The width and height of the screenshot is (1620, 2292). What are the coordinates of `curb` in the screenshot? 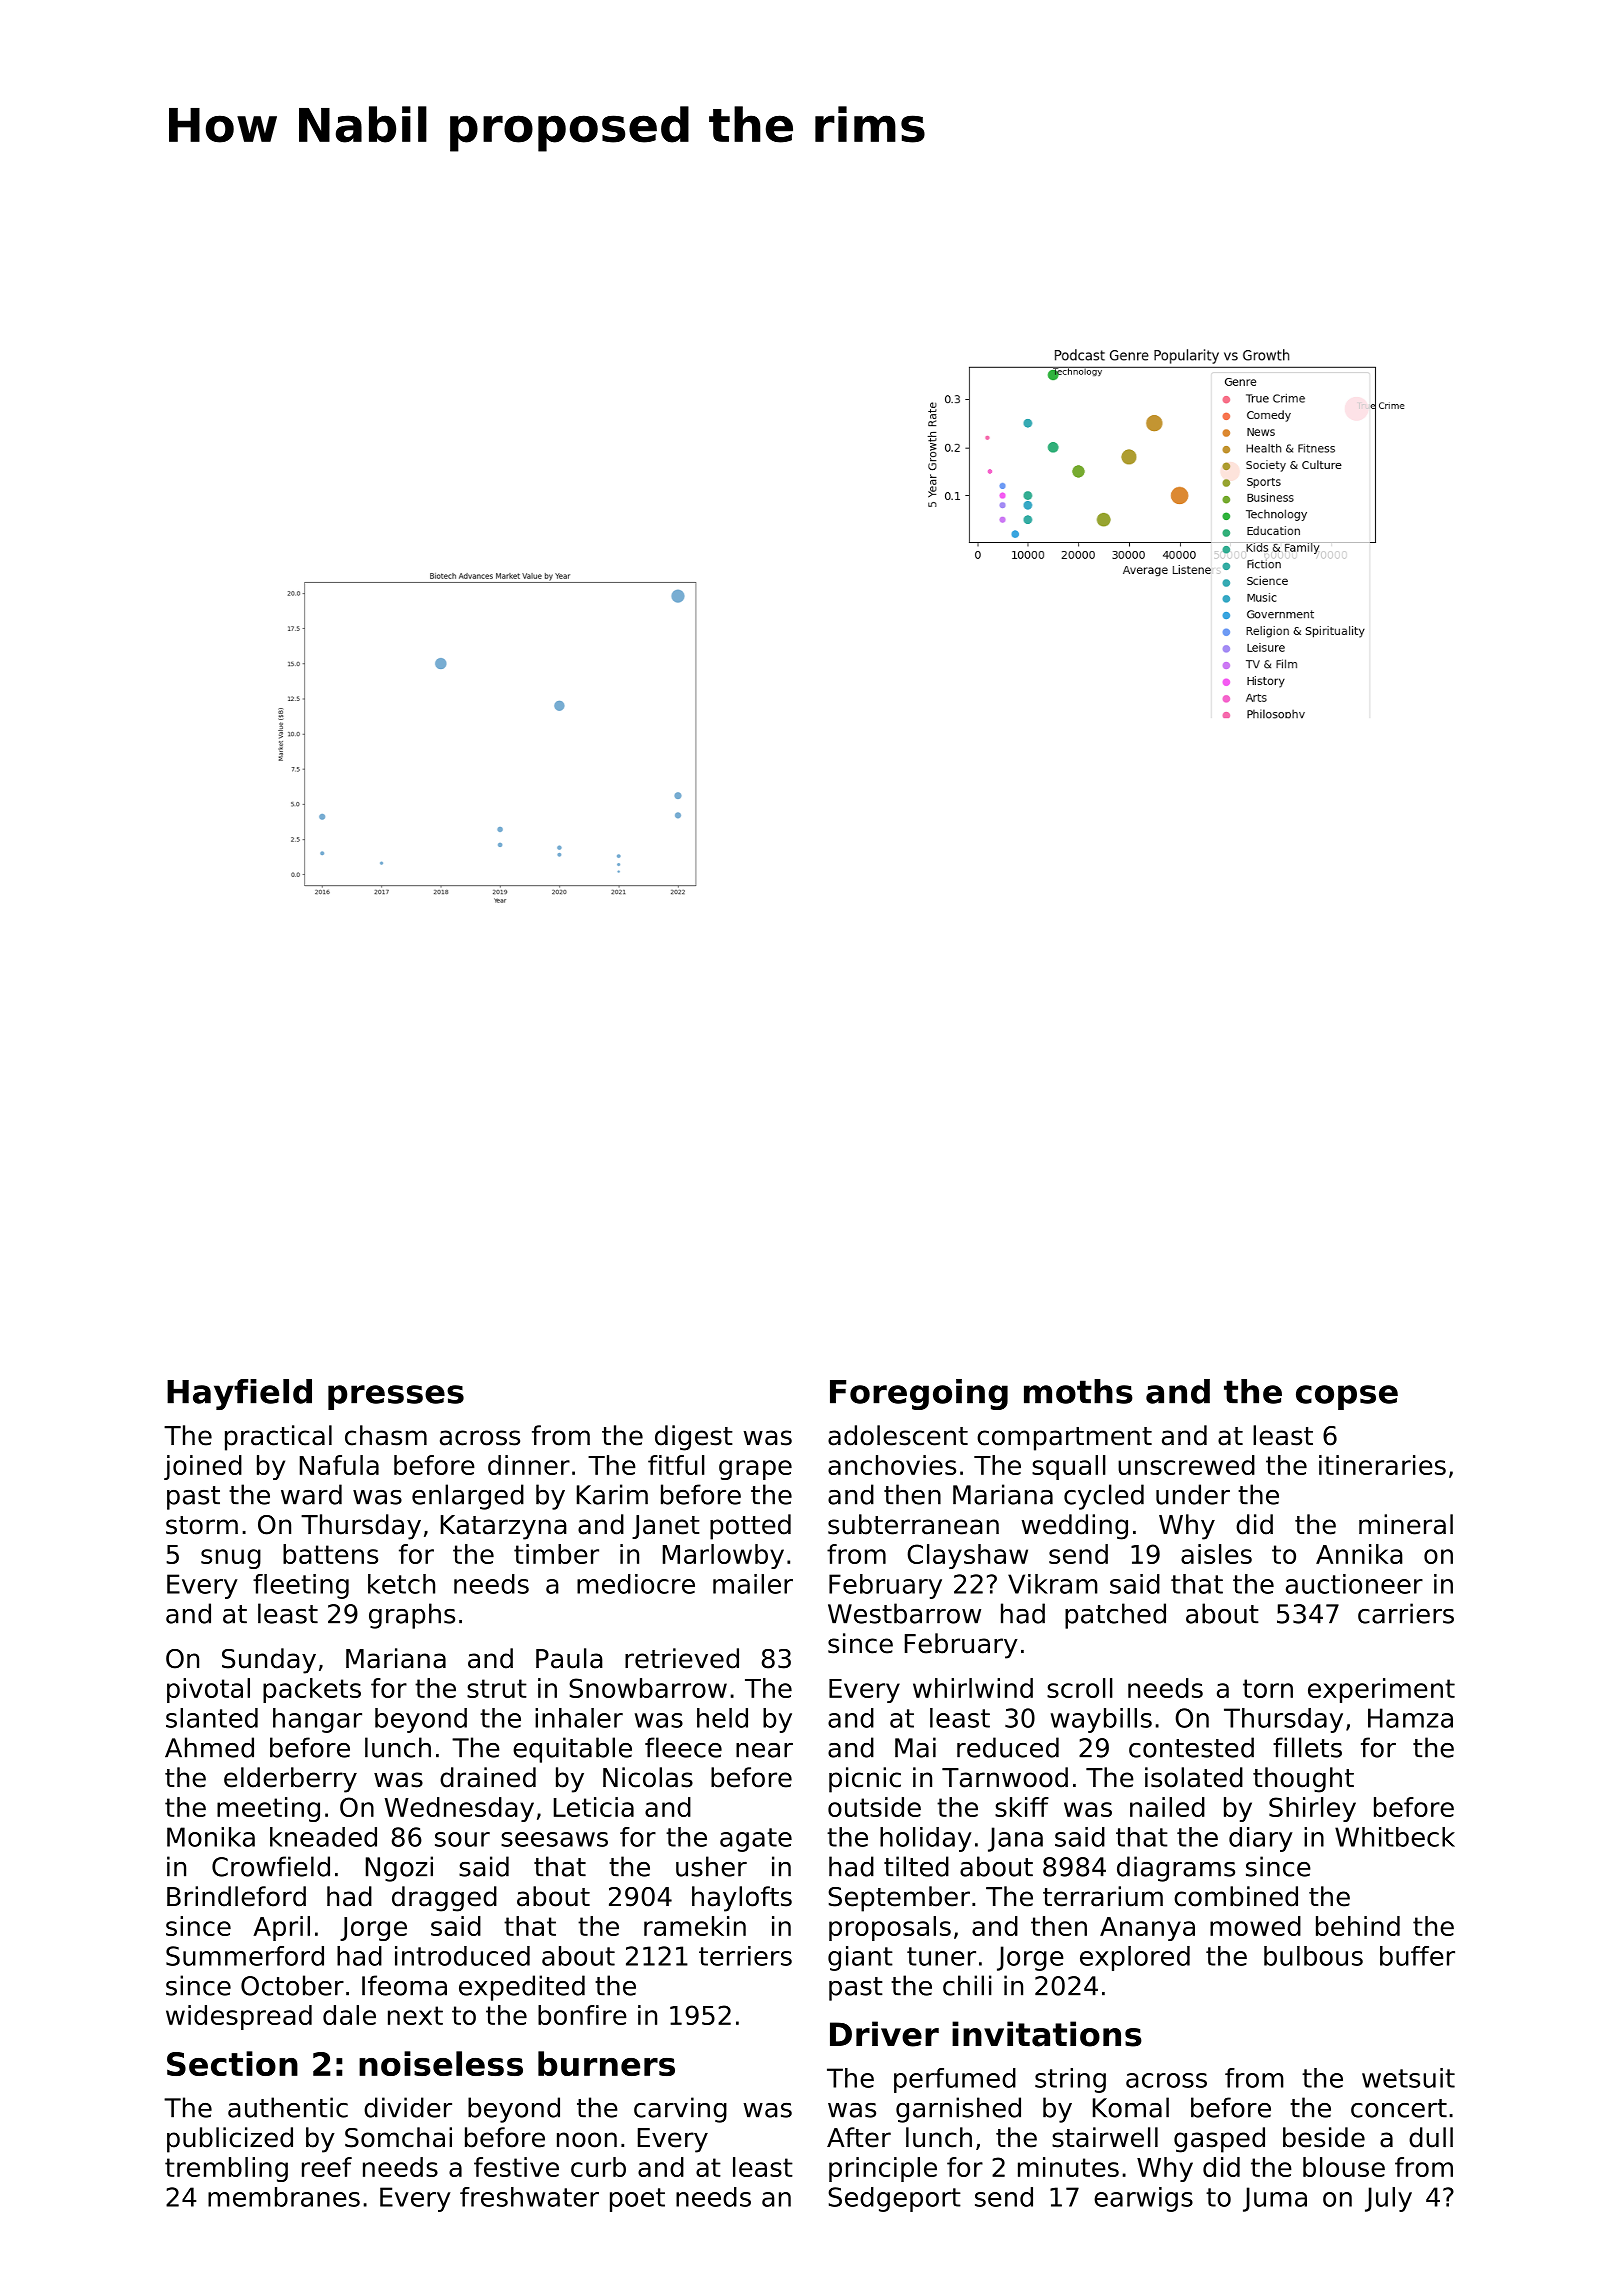 It's located at (598, 2167).
